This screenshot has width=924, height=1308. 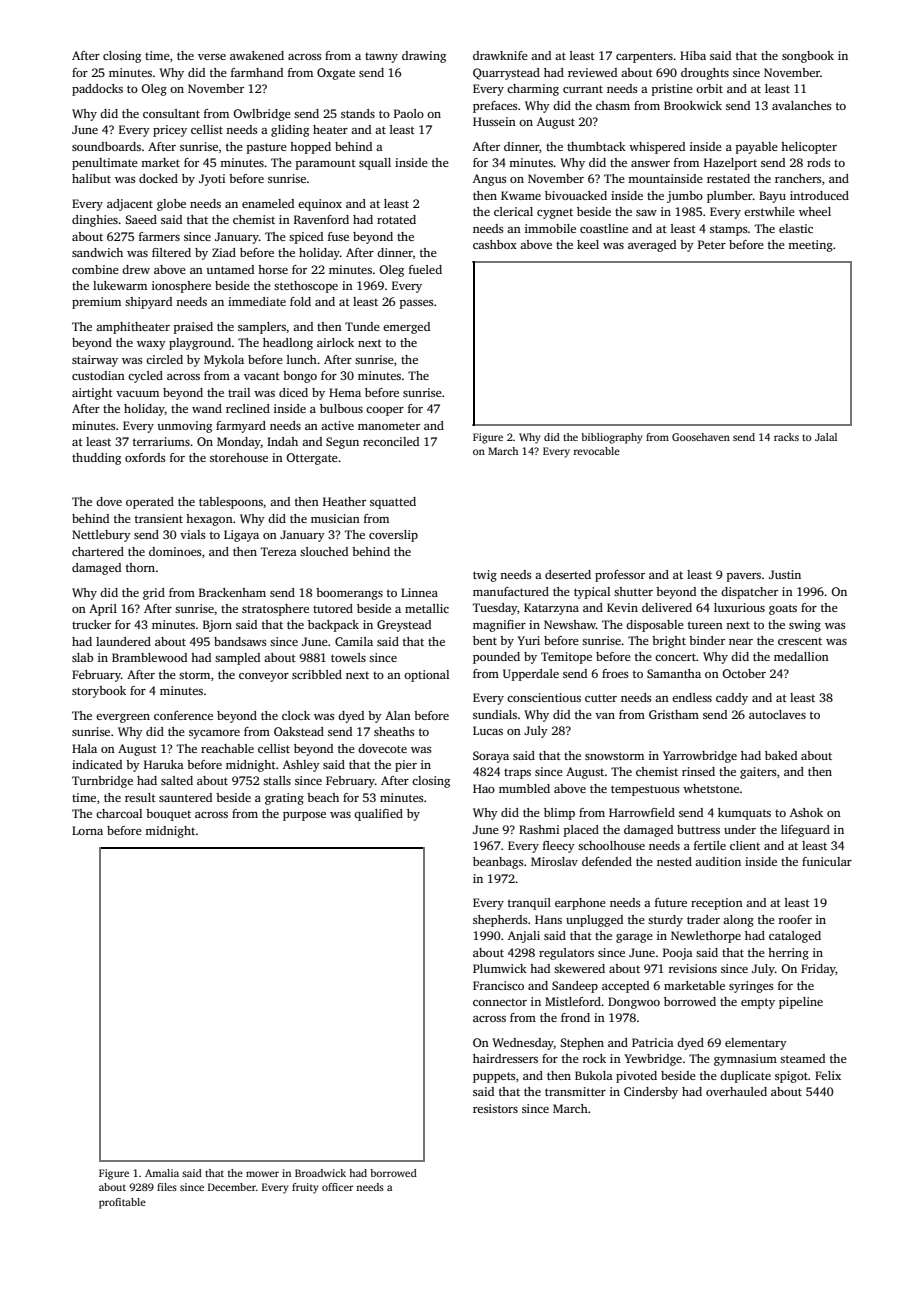 What do you see at coordinates (736, 1091) in the screenshot?
I see `overhauled` at bounding box center [736, 1091].
